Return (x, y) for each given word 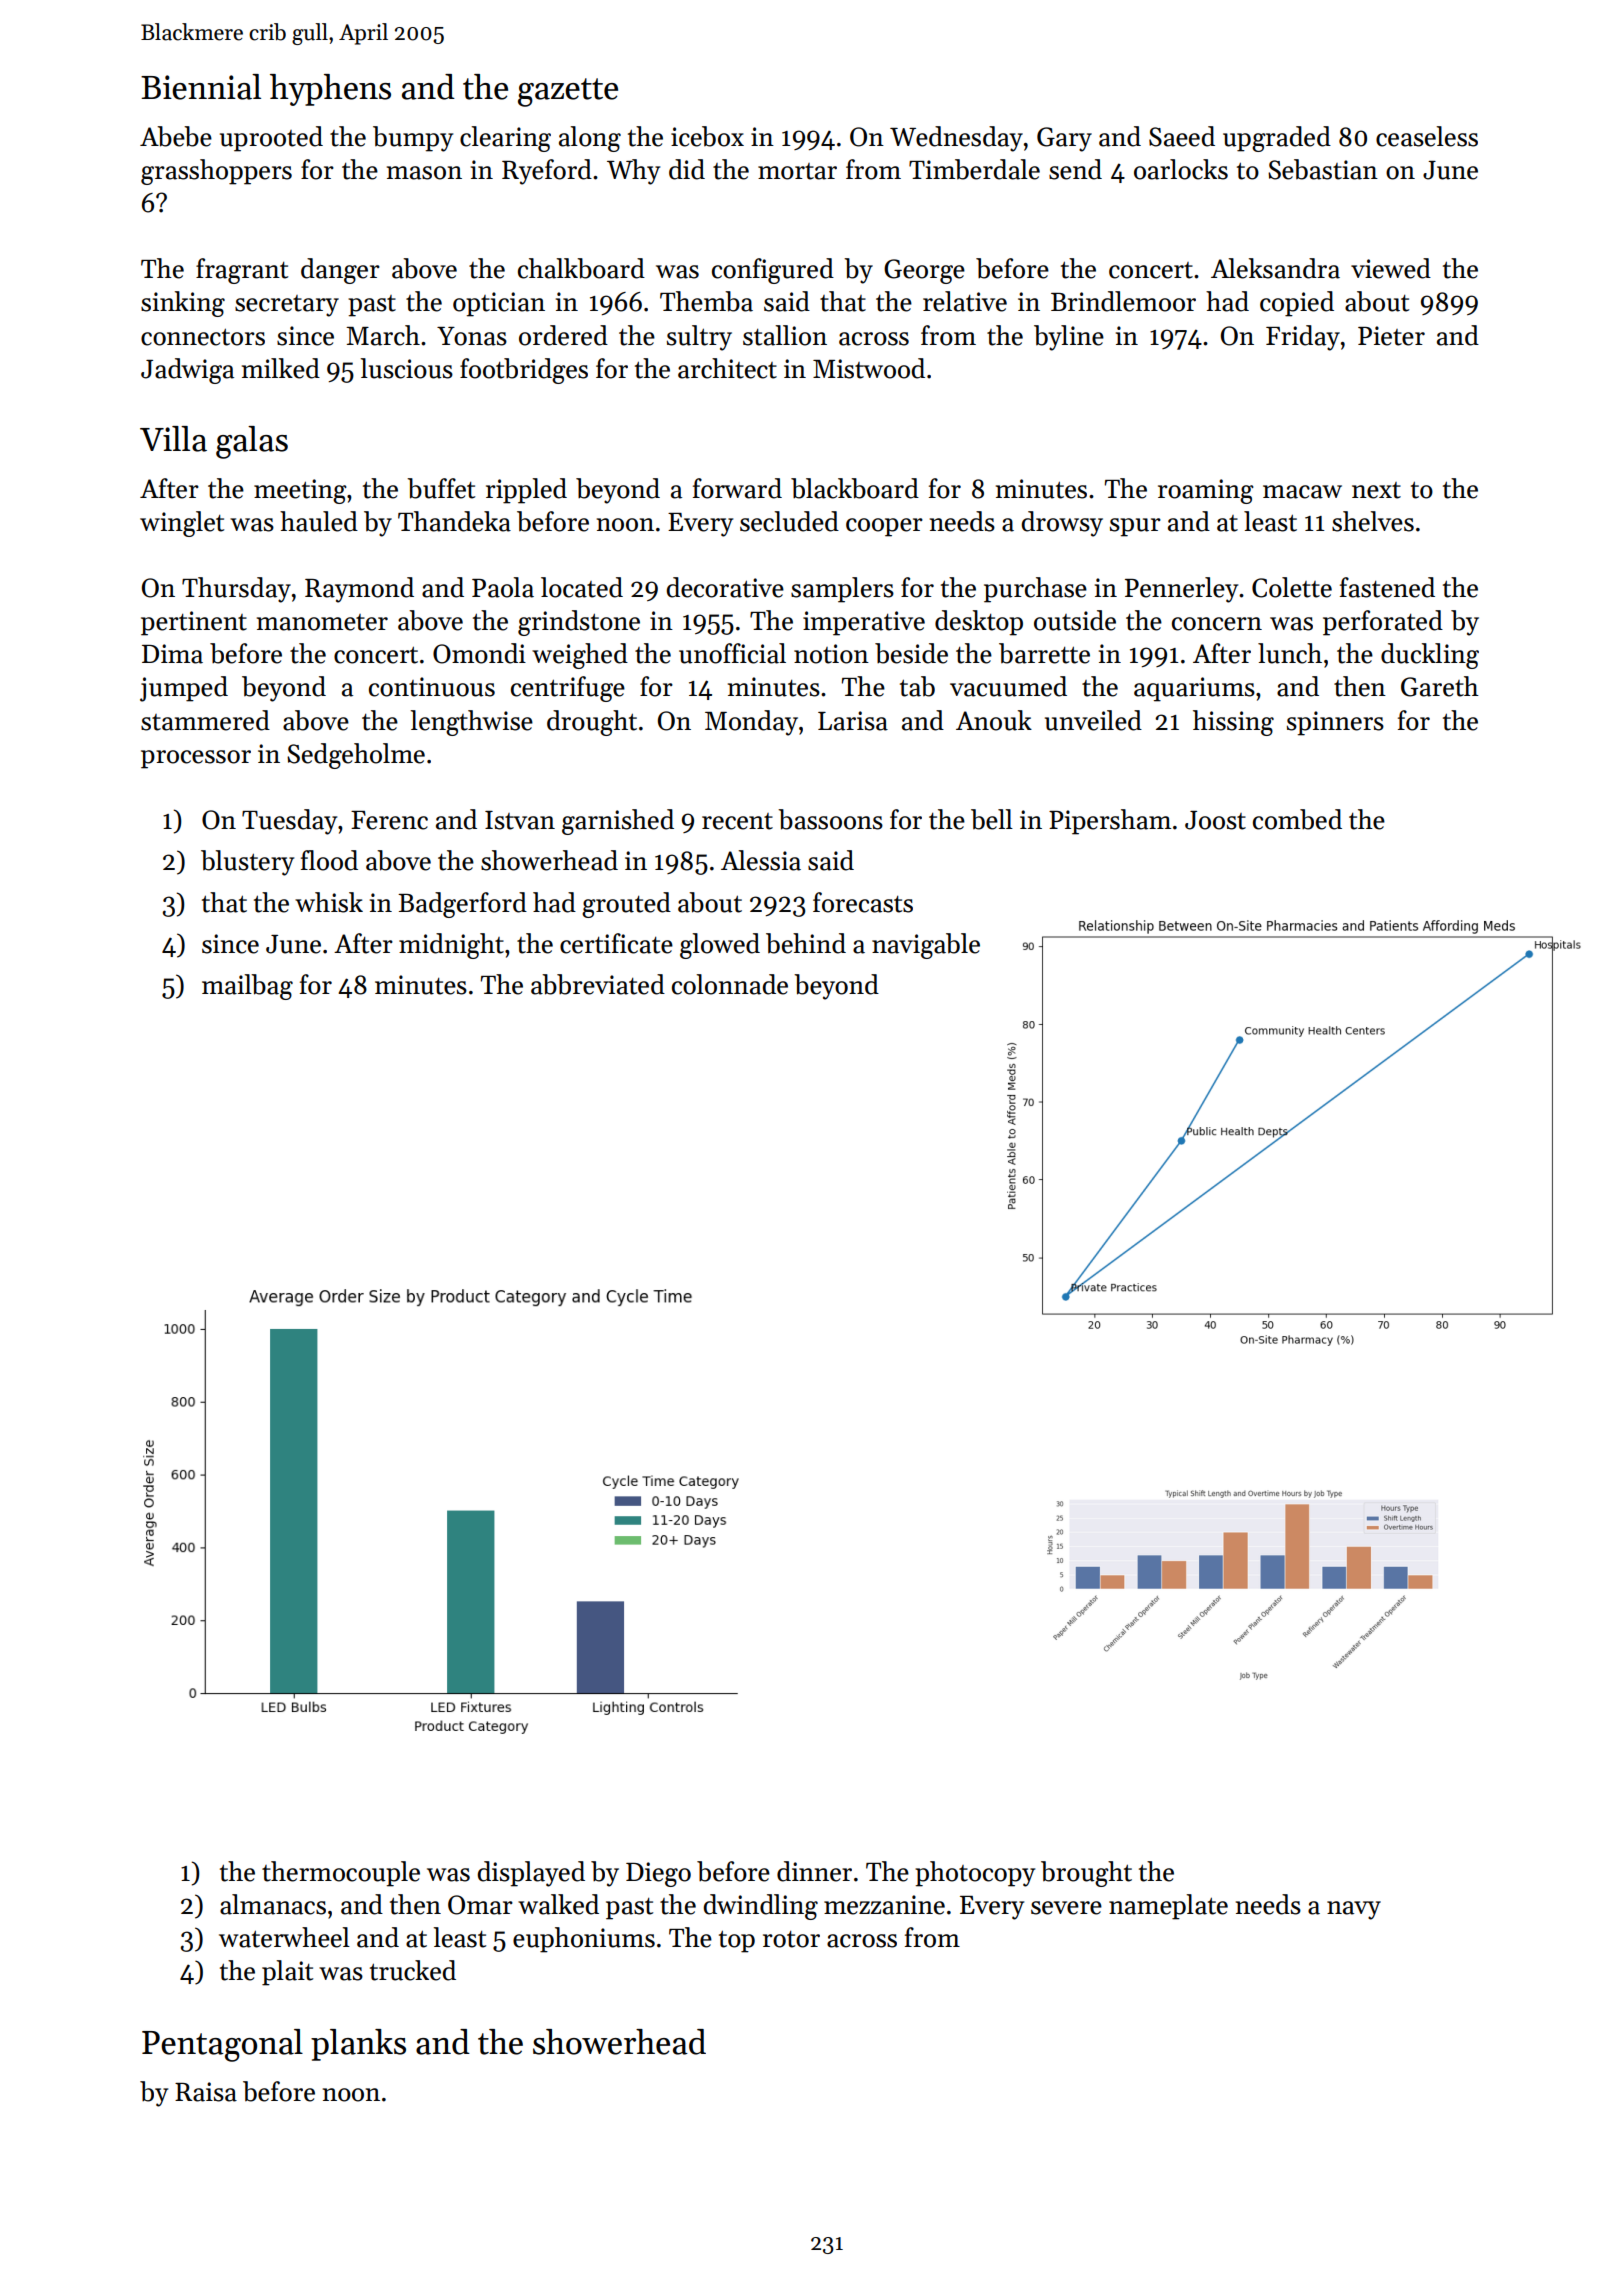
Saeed (1182, 136)
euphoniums (584, 1940)
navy (1354, 1910)
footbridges (524, 371)
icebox (707, 136)
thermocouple (341, 1874)
